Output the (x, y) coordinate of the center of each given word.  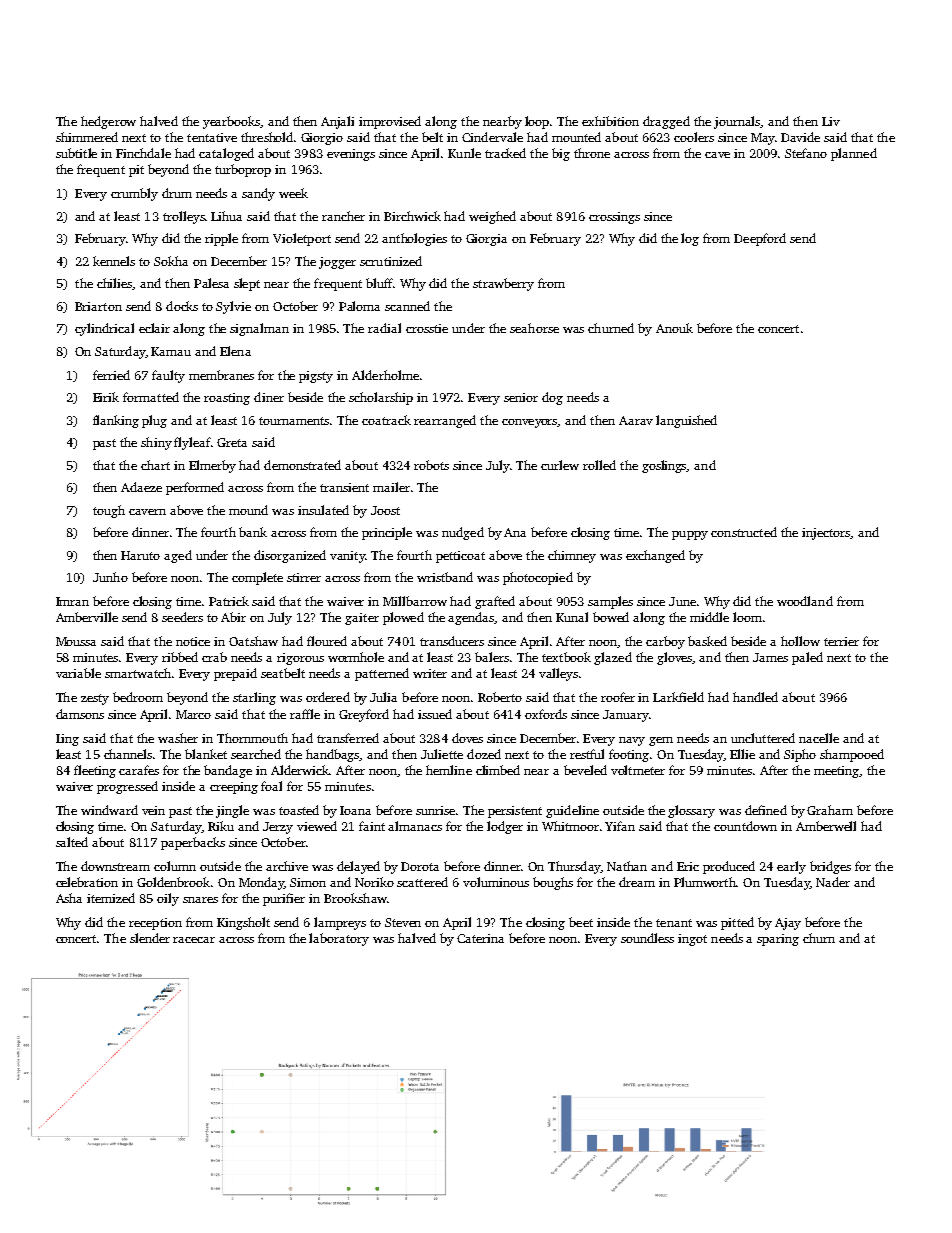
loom (747, 617)
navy (632, 741)
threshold (267, 137)
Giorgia (486, 240)
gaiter (362, 619)
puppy (690, 535)
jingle (232, 811)
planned (854, 154)
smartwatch (138, 673)
